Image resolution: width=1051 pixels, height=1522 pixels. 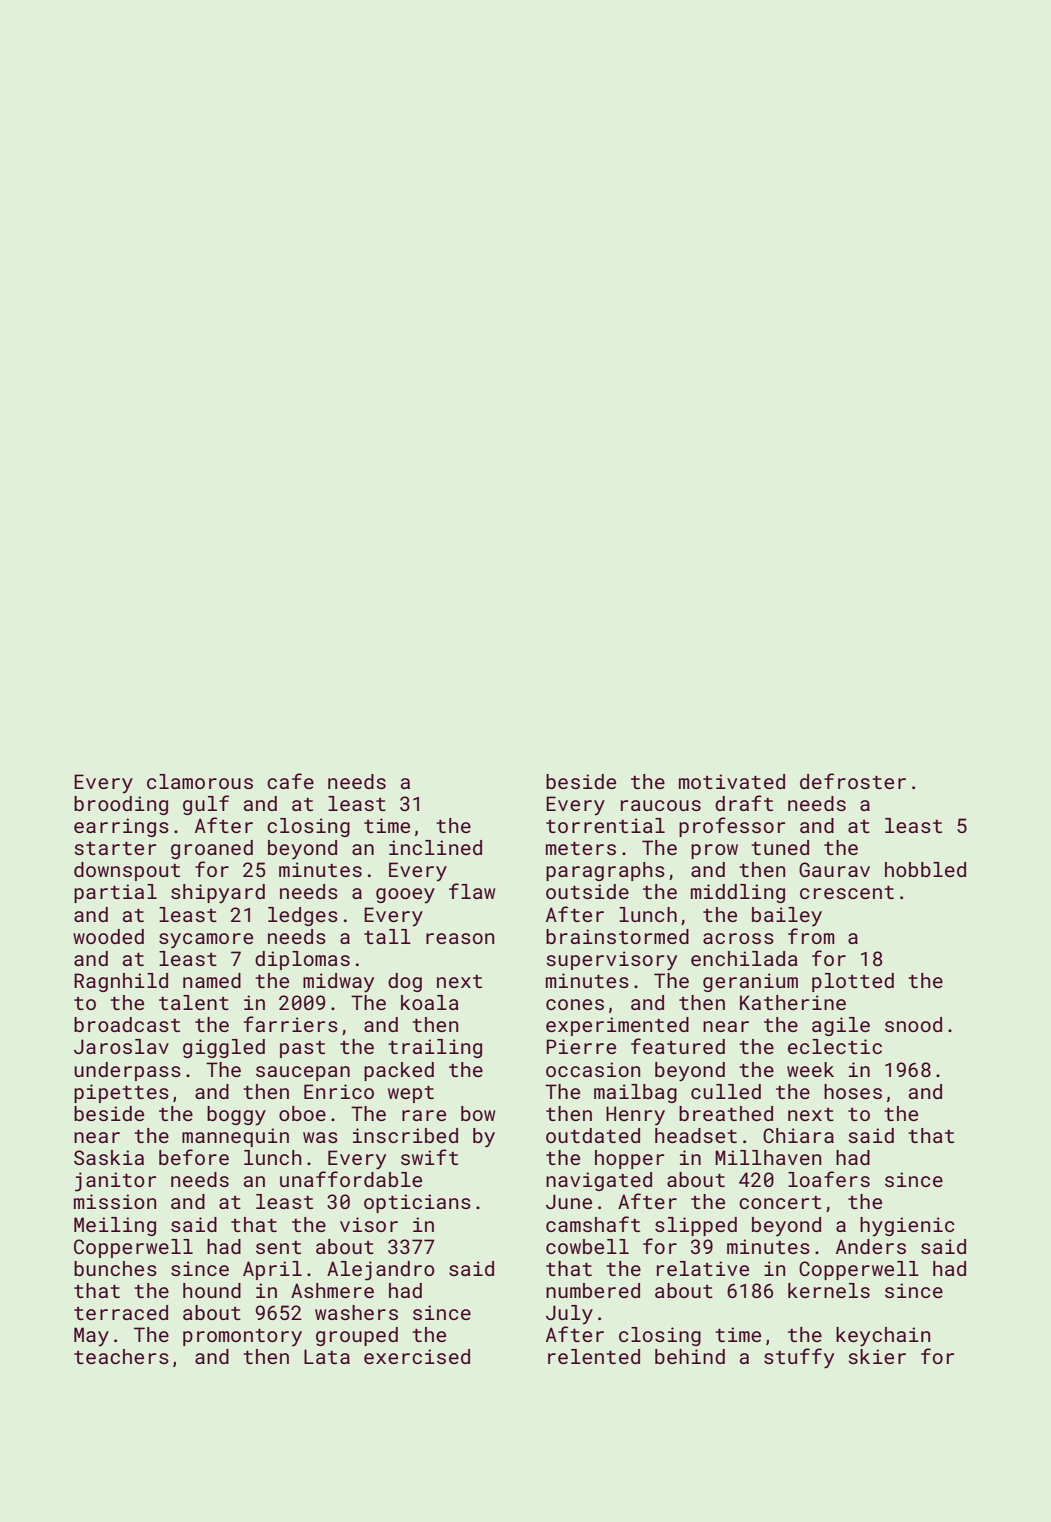 I want to click on Millhaven, so click(x=768, y=1157).
